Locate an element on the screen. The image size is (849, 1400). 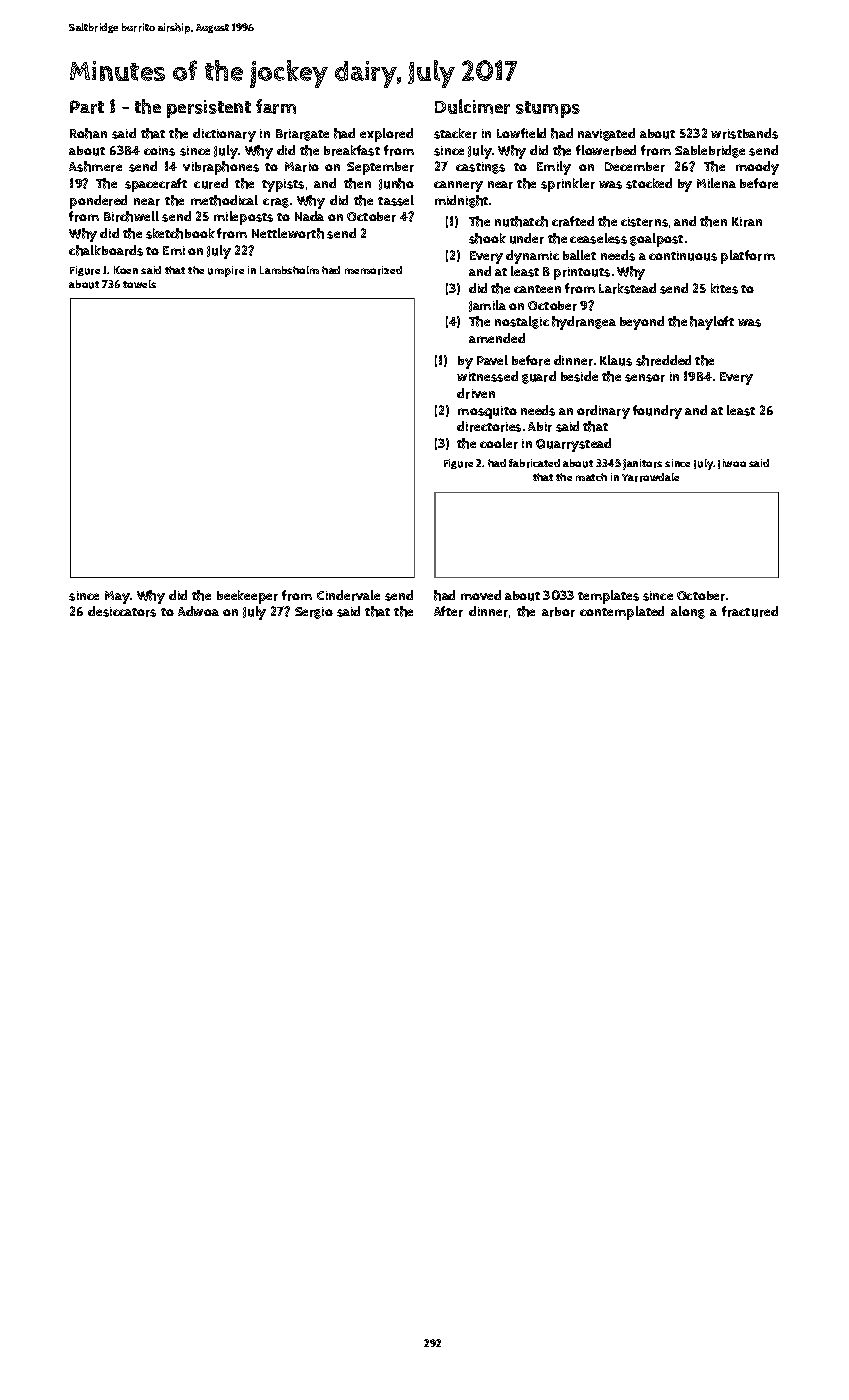
December is located at coordinates (635, 167).
